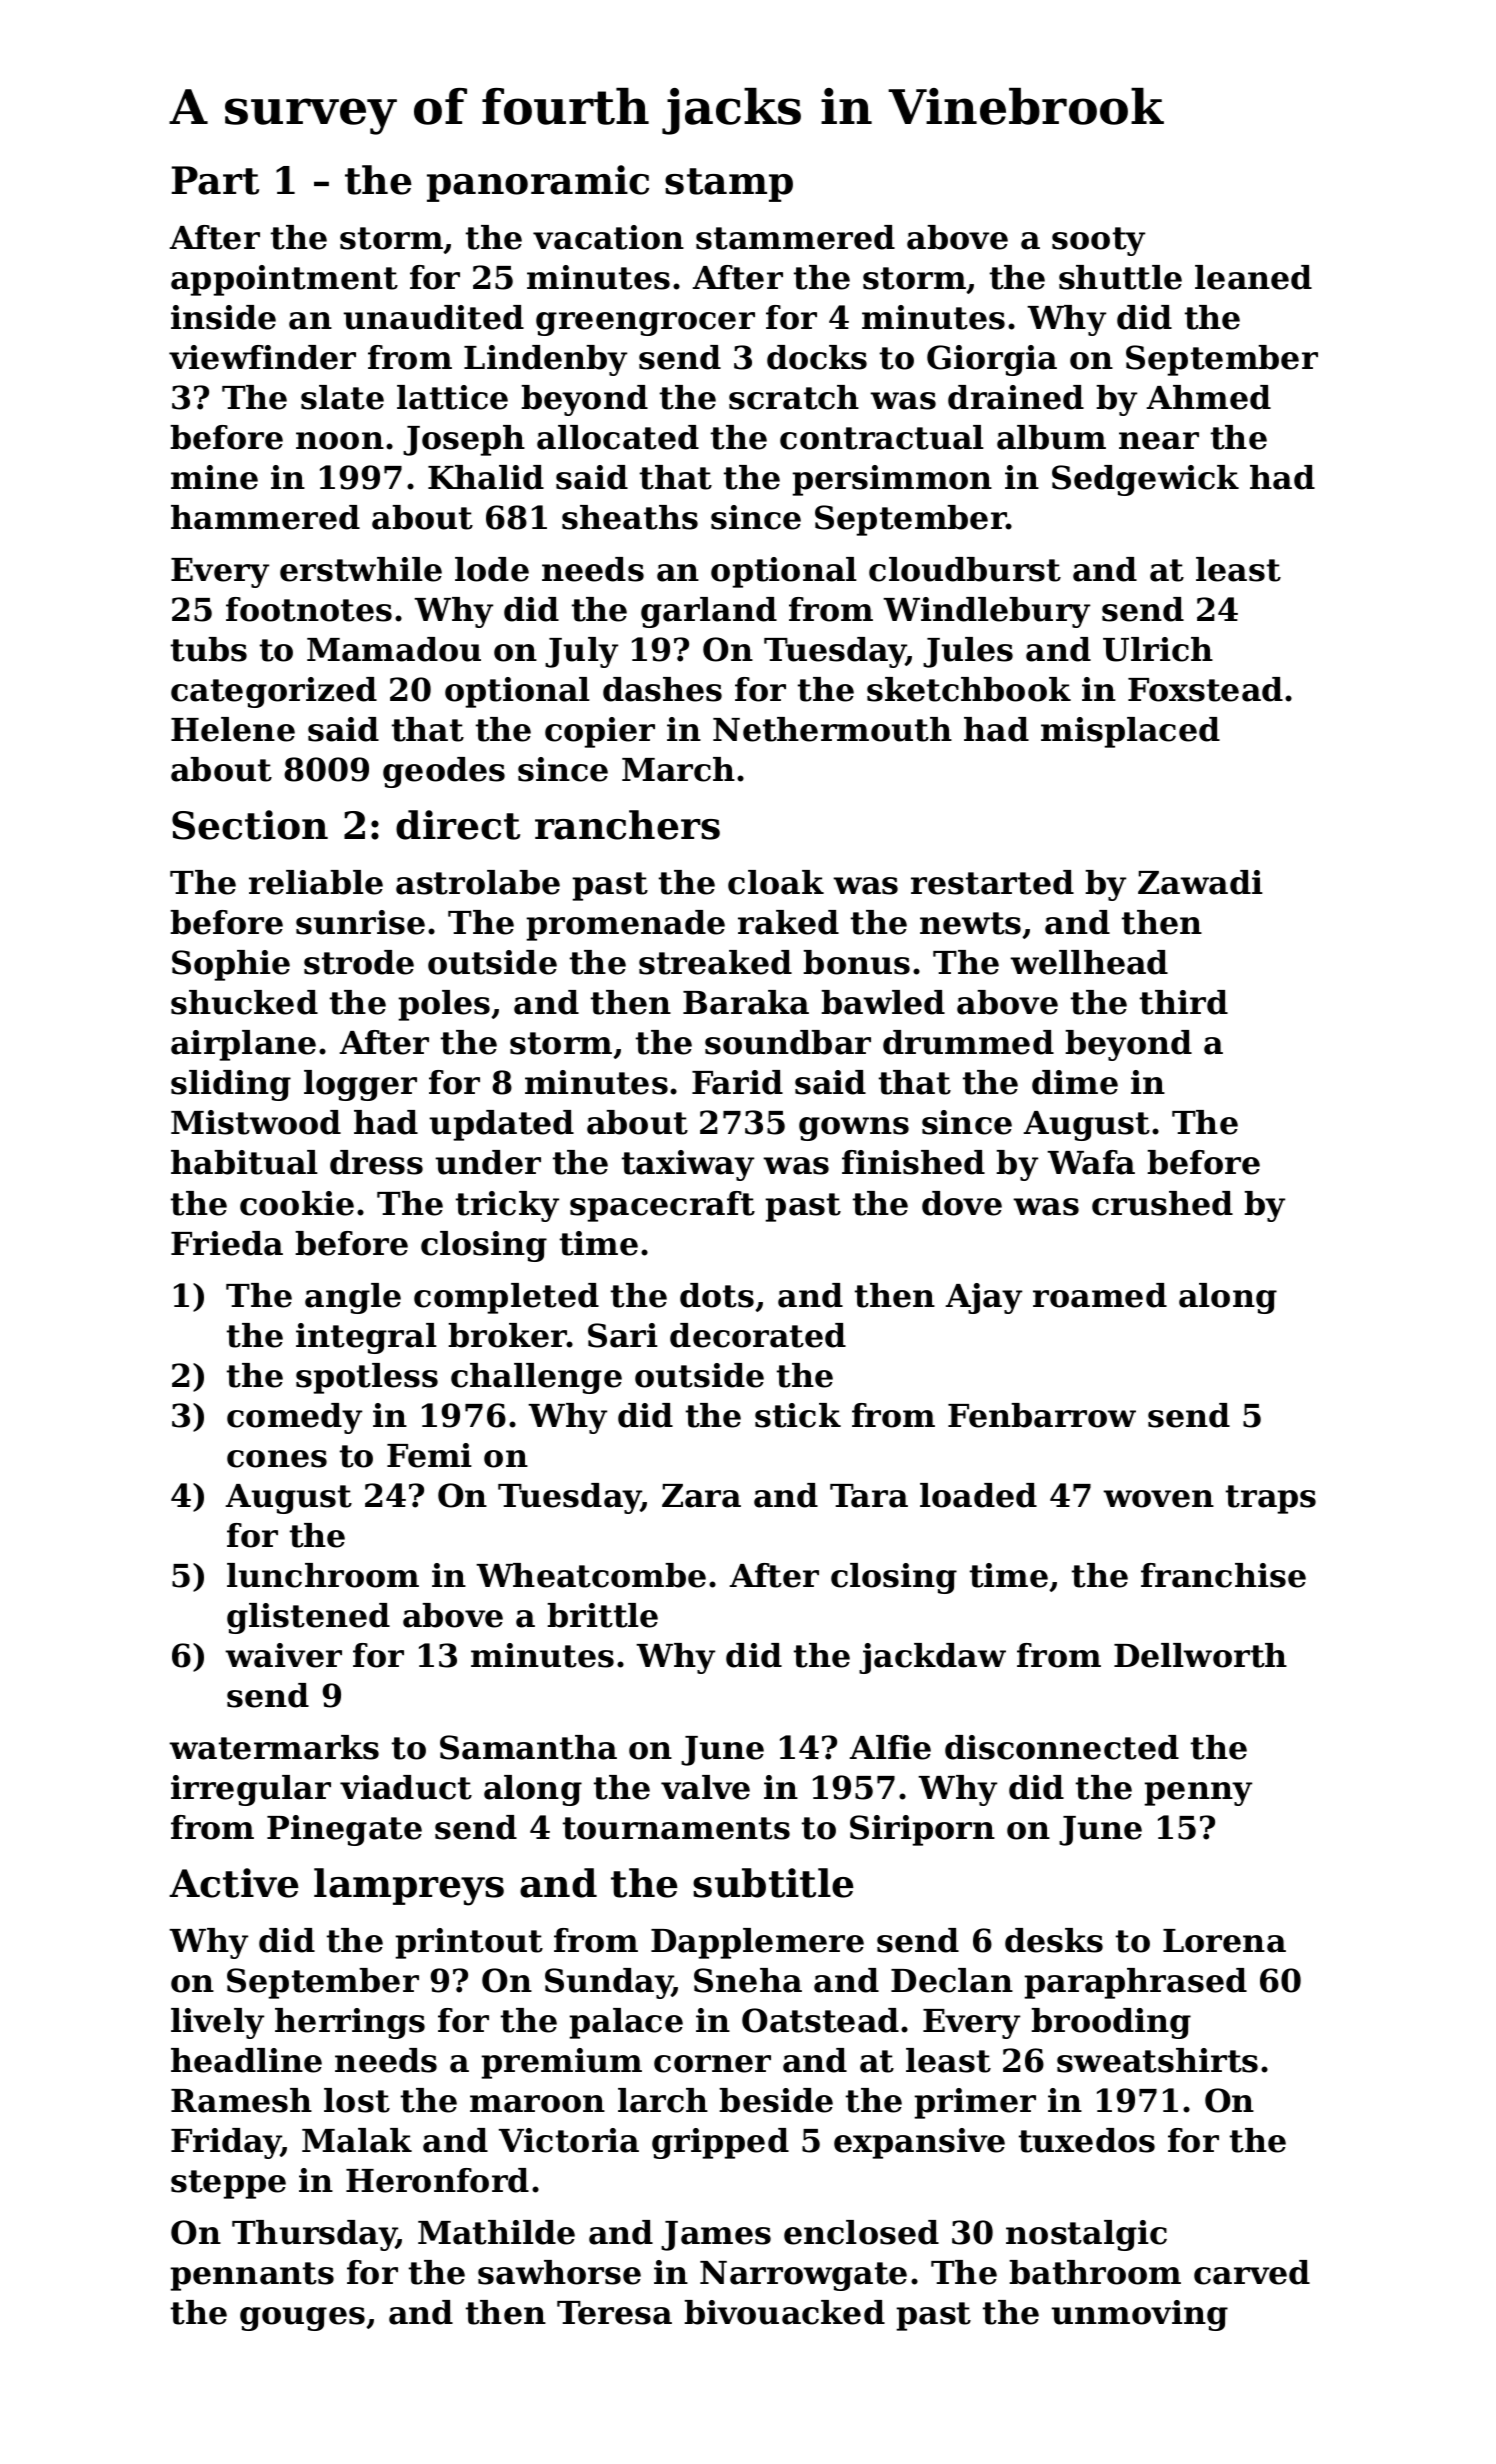  Describe the element at coordinates (215, 180) in the page. I see `Part` at that location.
